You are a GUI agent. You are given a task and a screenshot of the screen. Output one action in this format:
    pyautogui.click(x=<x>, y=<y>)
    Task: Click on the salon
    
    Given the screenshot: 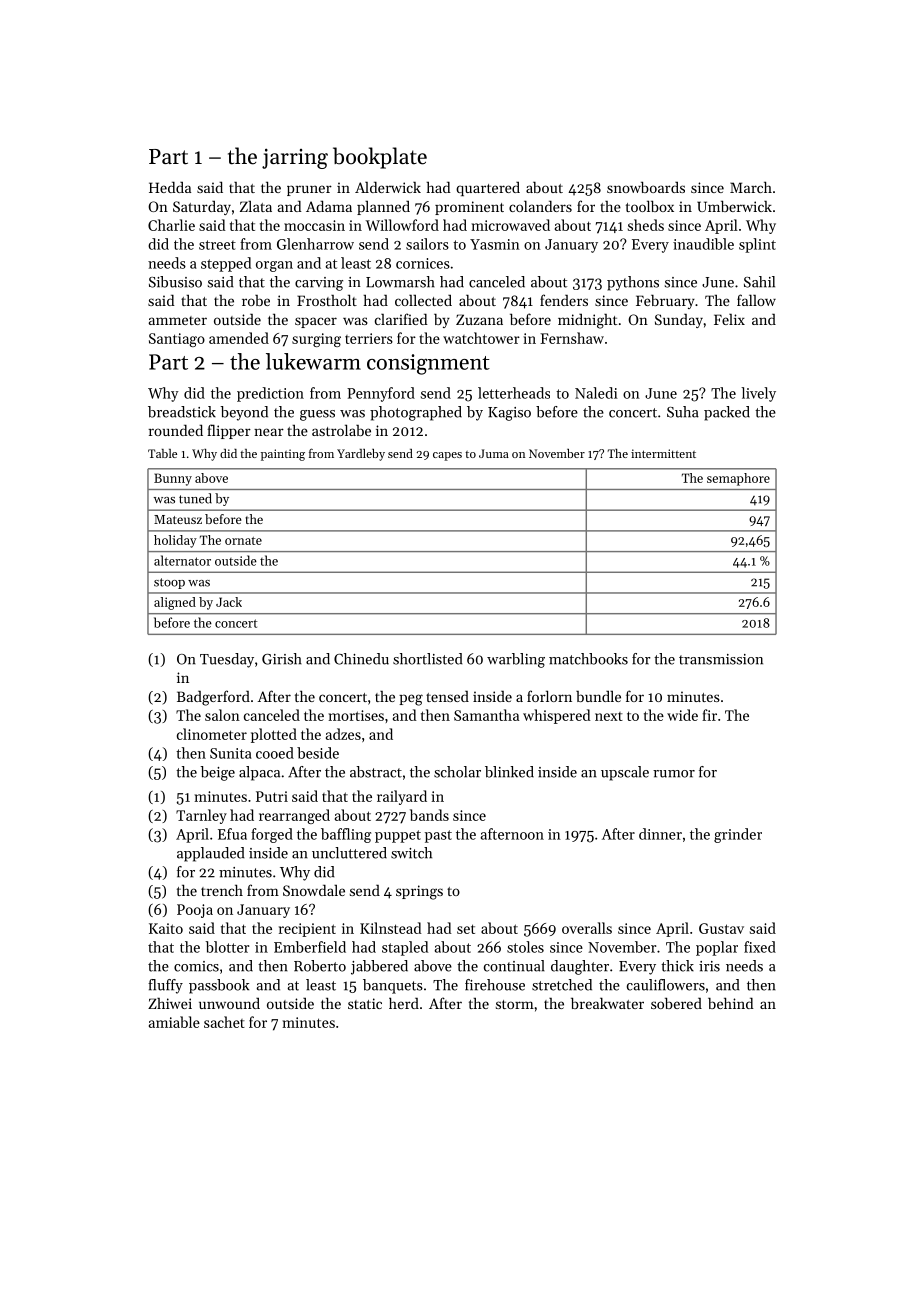 What is the action you would take?
    pyautogui.click(x=222, y=715)
